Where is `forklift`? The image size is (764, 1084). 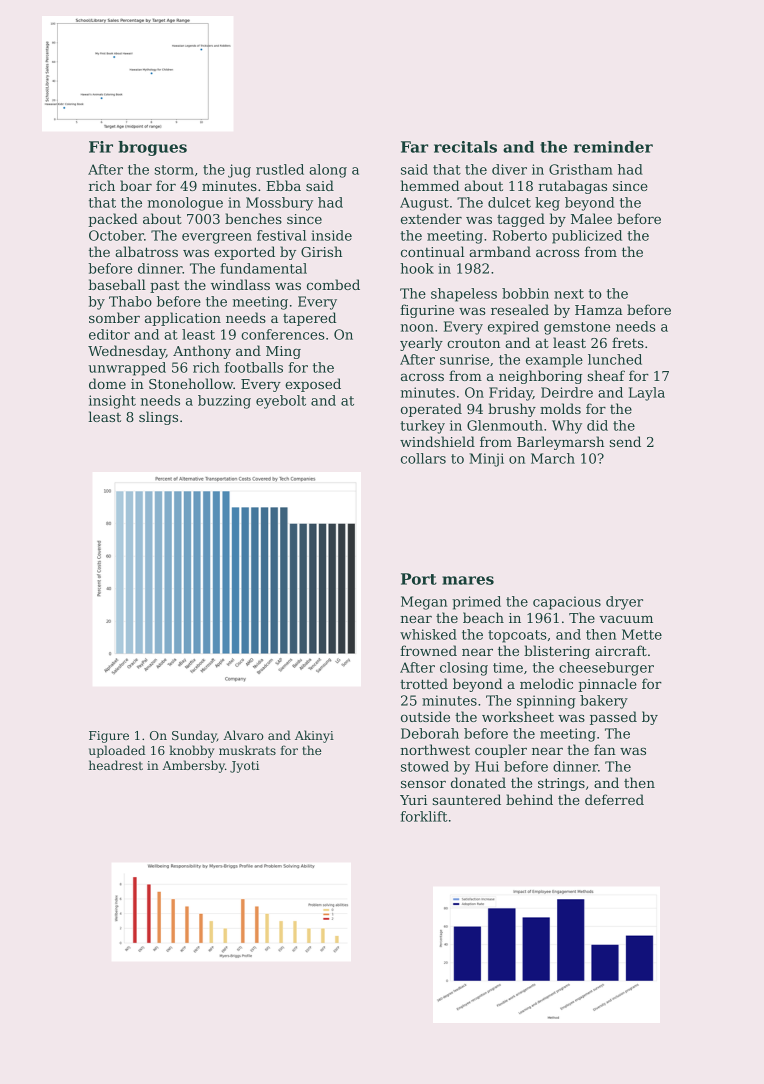 forklift is located at coordinates (424, 816).
